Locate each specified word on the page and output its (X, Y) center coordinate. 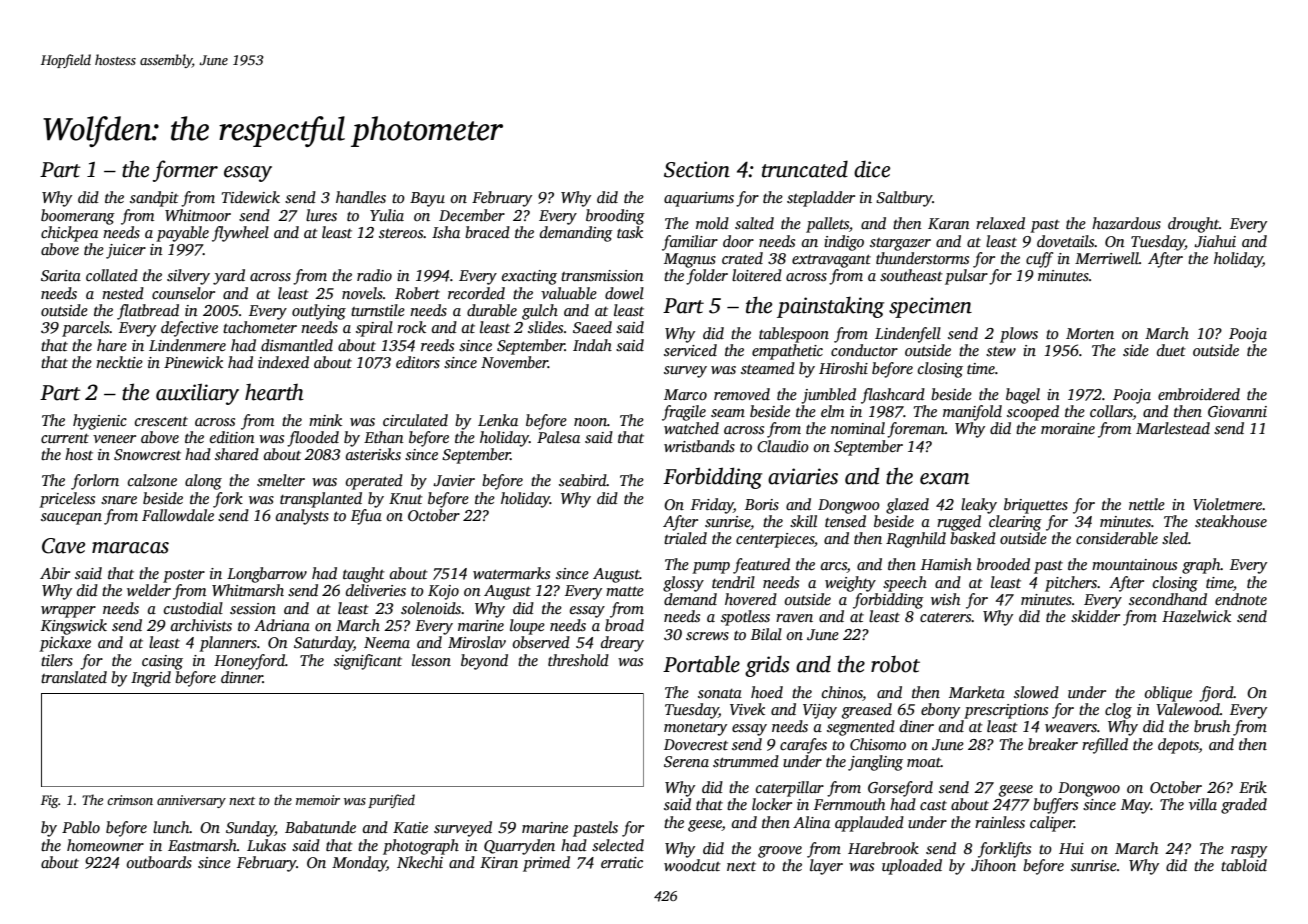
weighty (850, 584)
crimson (130, 800)
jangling (875, 763)
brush (1212, 726)
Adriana (282, 625)
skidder (1095, 616)
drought (1193, 225)
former (185, 171)
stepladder (821, 199)
